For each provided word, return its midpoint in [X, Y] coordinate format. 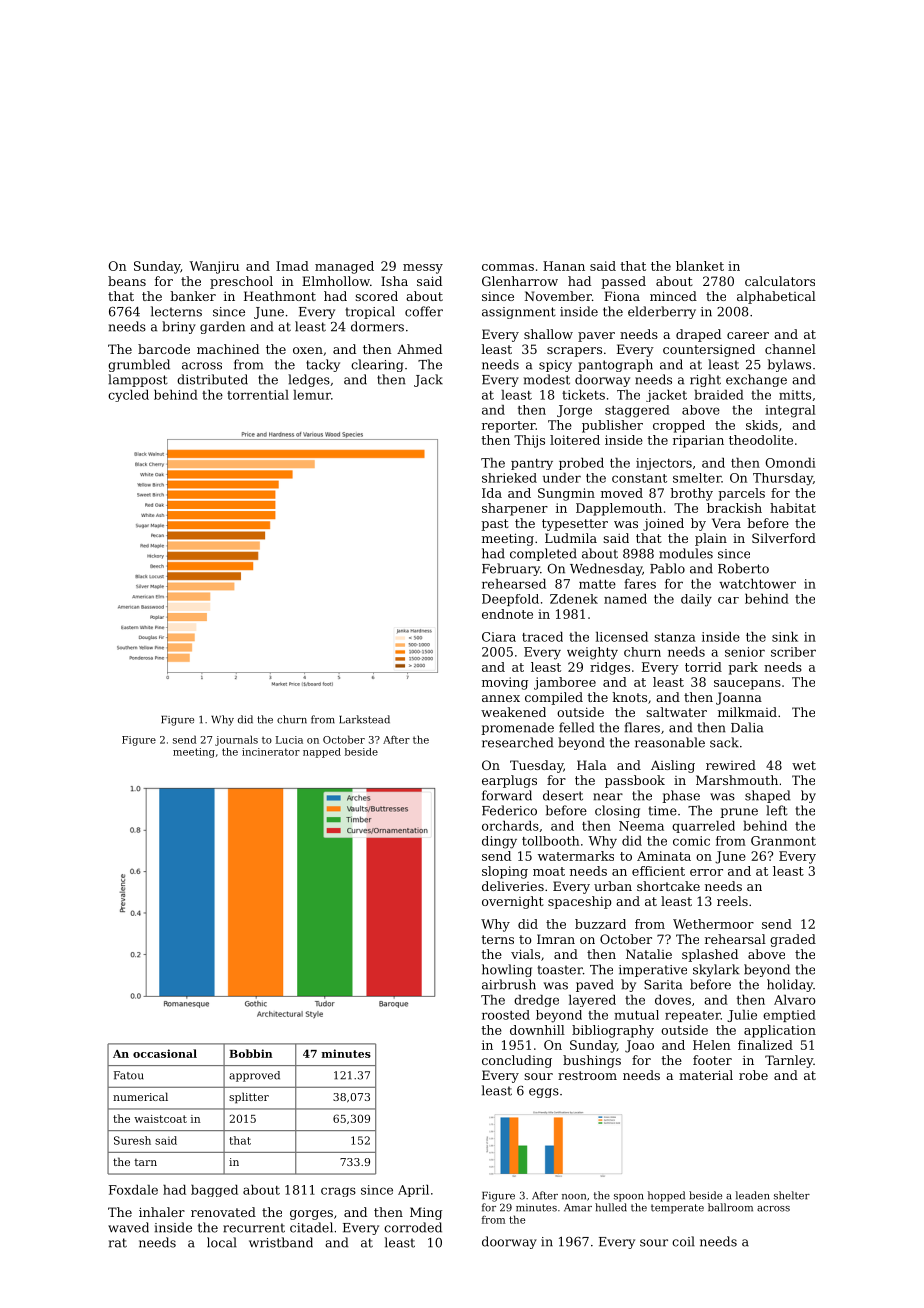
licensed [622, 637]
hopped [666, 1196]
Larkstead [364, 719]
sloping [505, 872]
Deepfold [510, 600]
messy [423, 269]
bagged [214, 1191]
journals [236, 740]
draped [698, 335]
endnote [507, 614]
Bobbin [251, 1053]
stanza [675, 637]
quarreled [703, 827]
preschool [241, 282]
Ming [426, 1213]
